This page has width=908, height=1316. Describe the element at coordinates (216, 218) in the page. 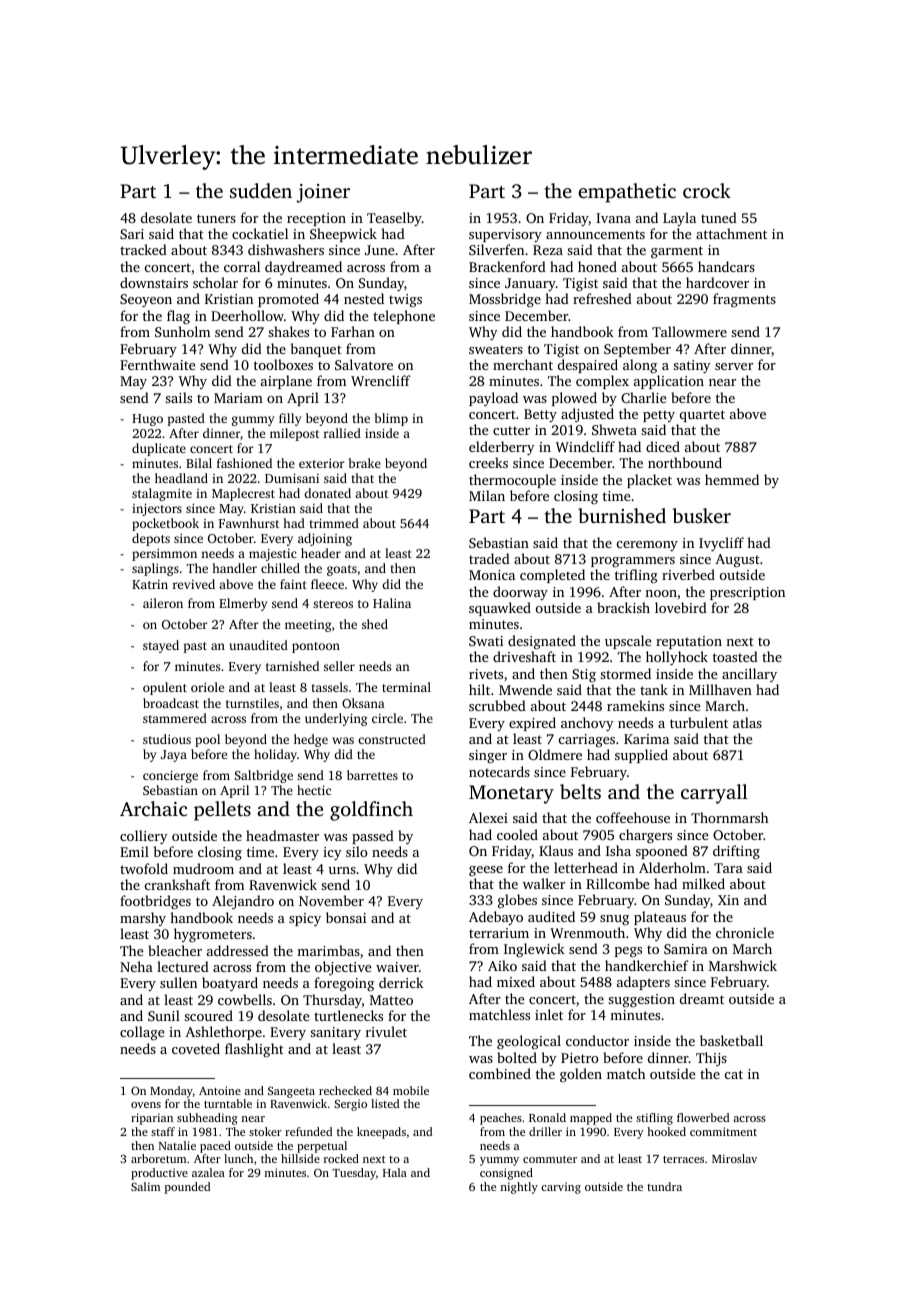

I see `tuners` at that location.
